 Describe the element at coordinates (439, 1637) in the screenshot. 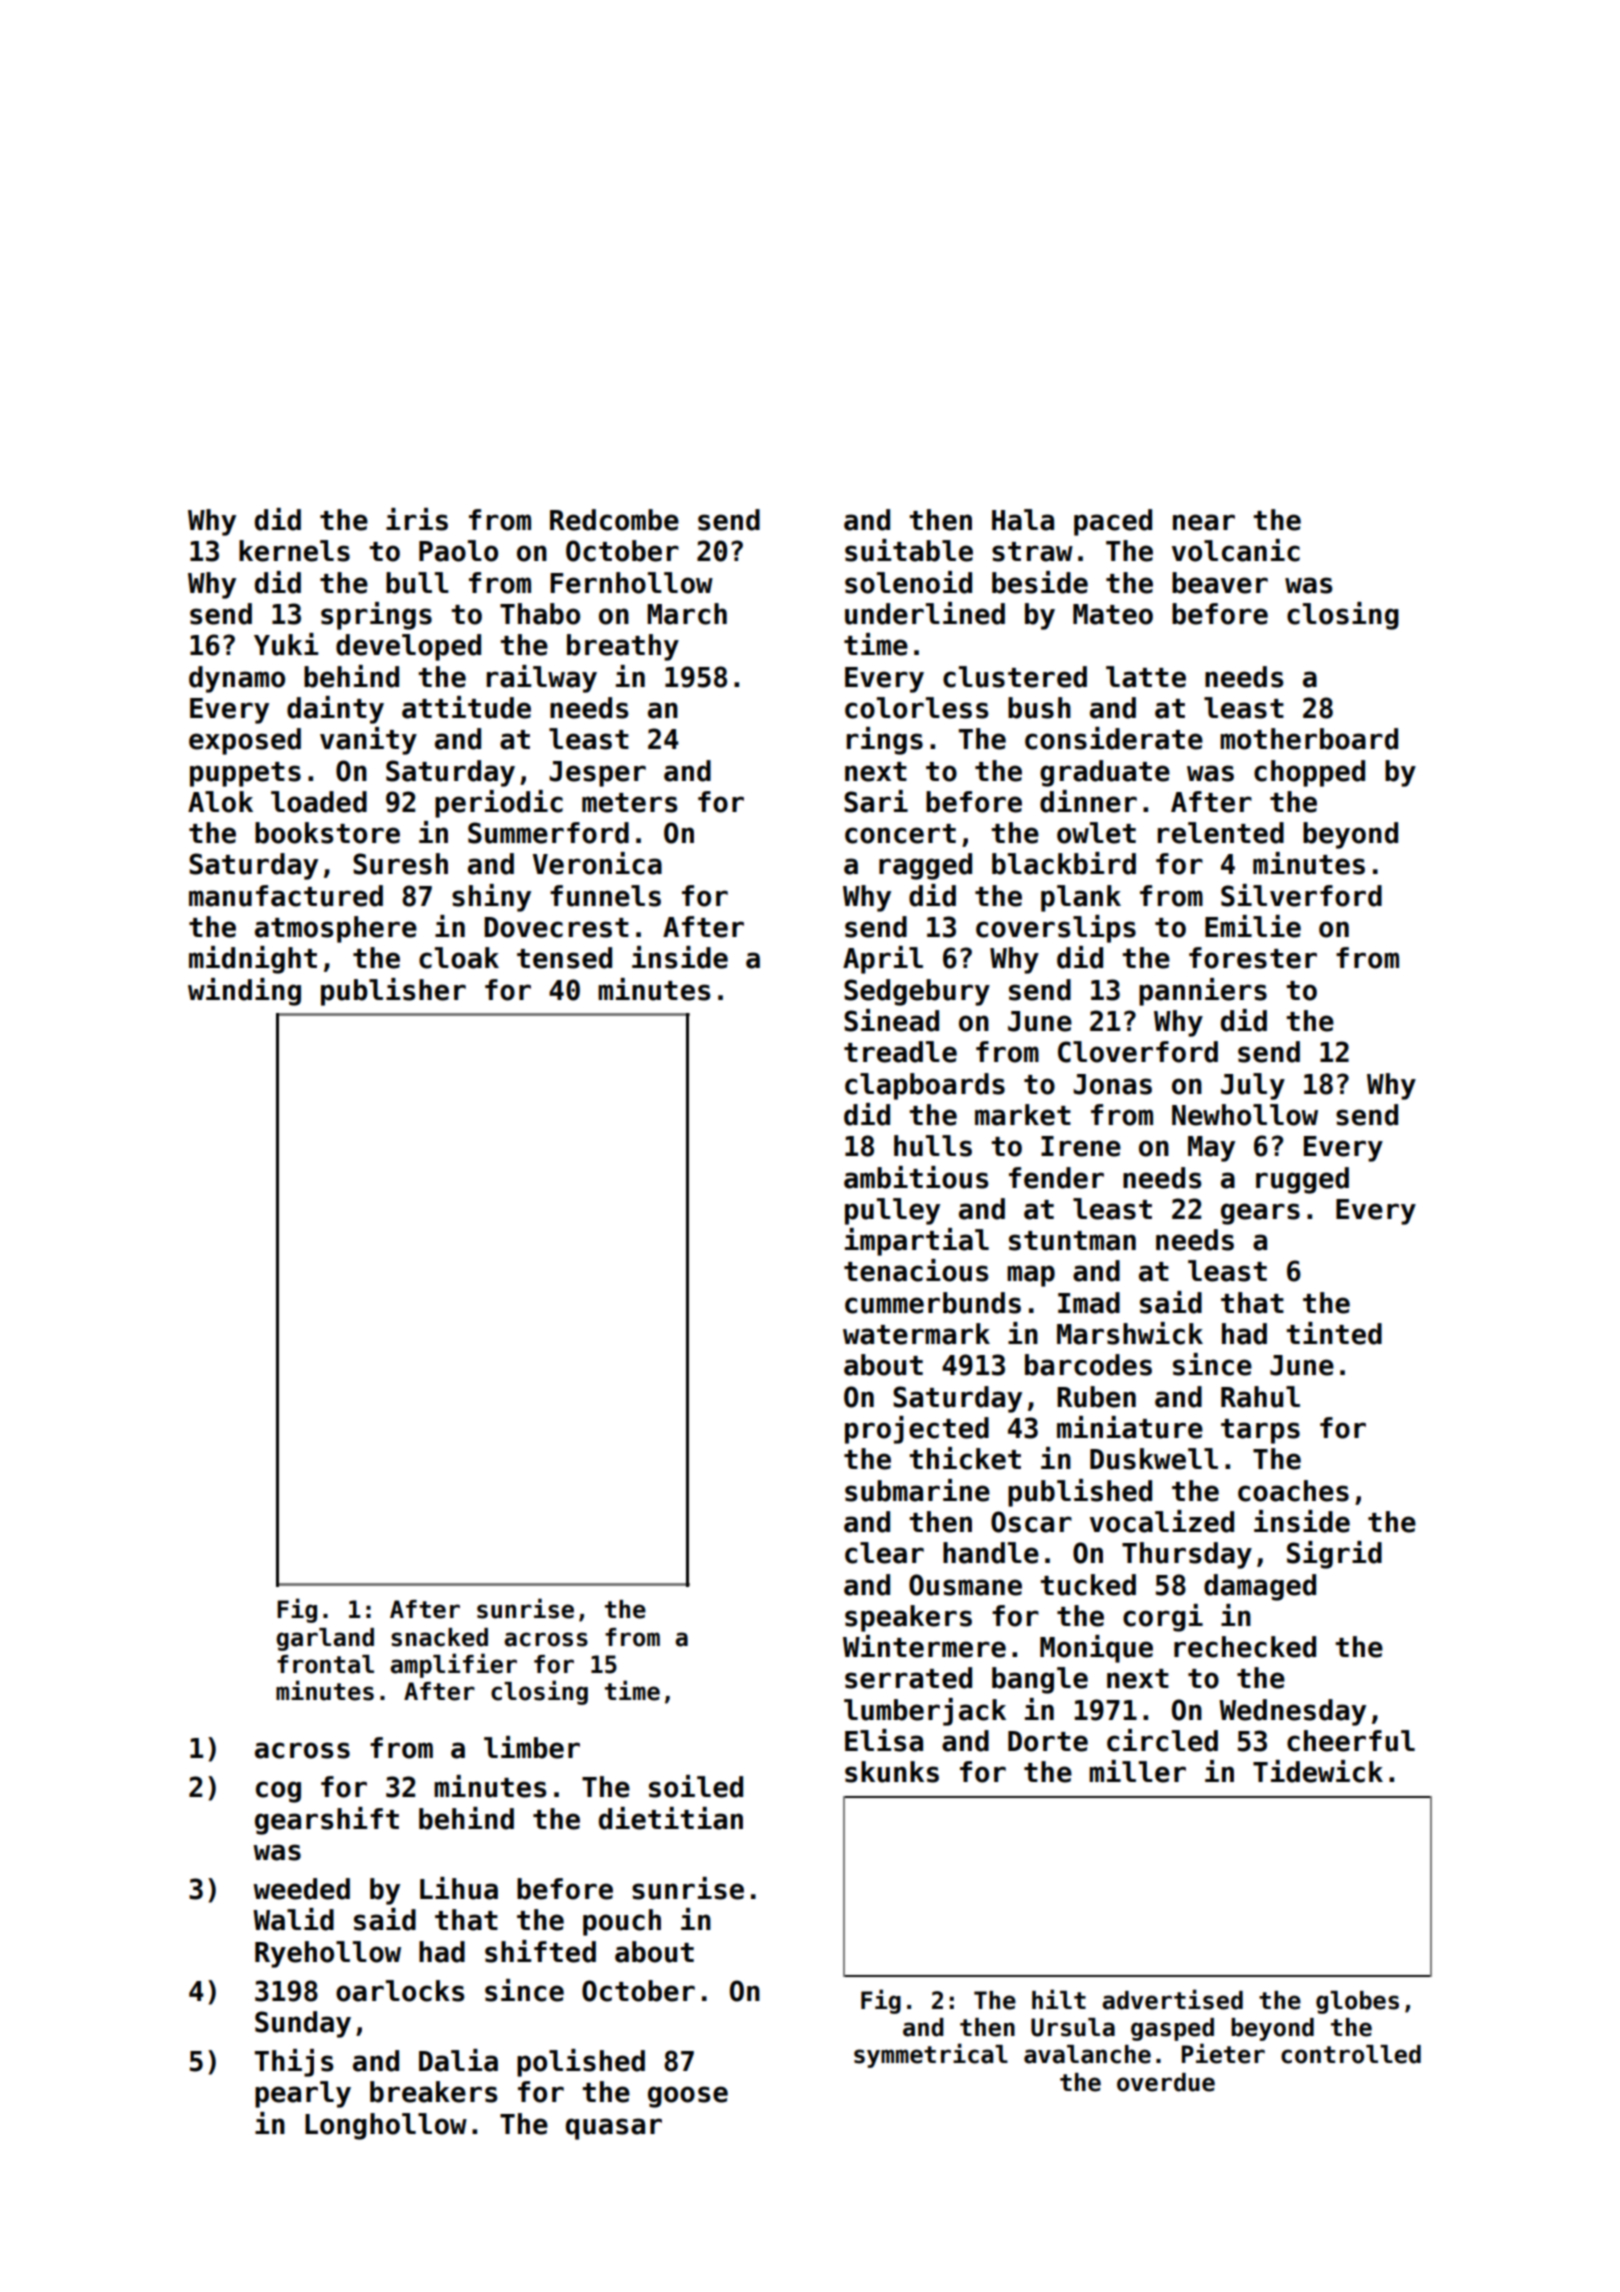

I see `snacked` at that location.
